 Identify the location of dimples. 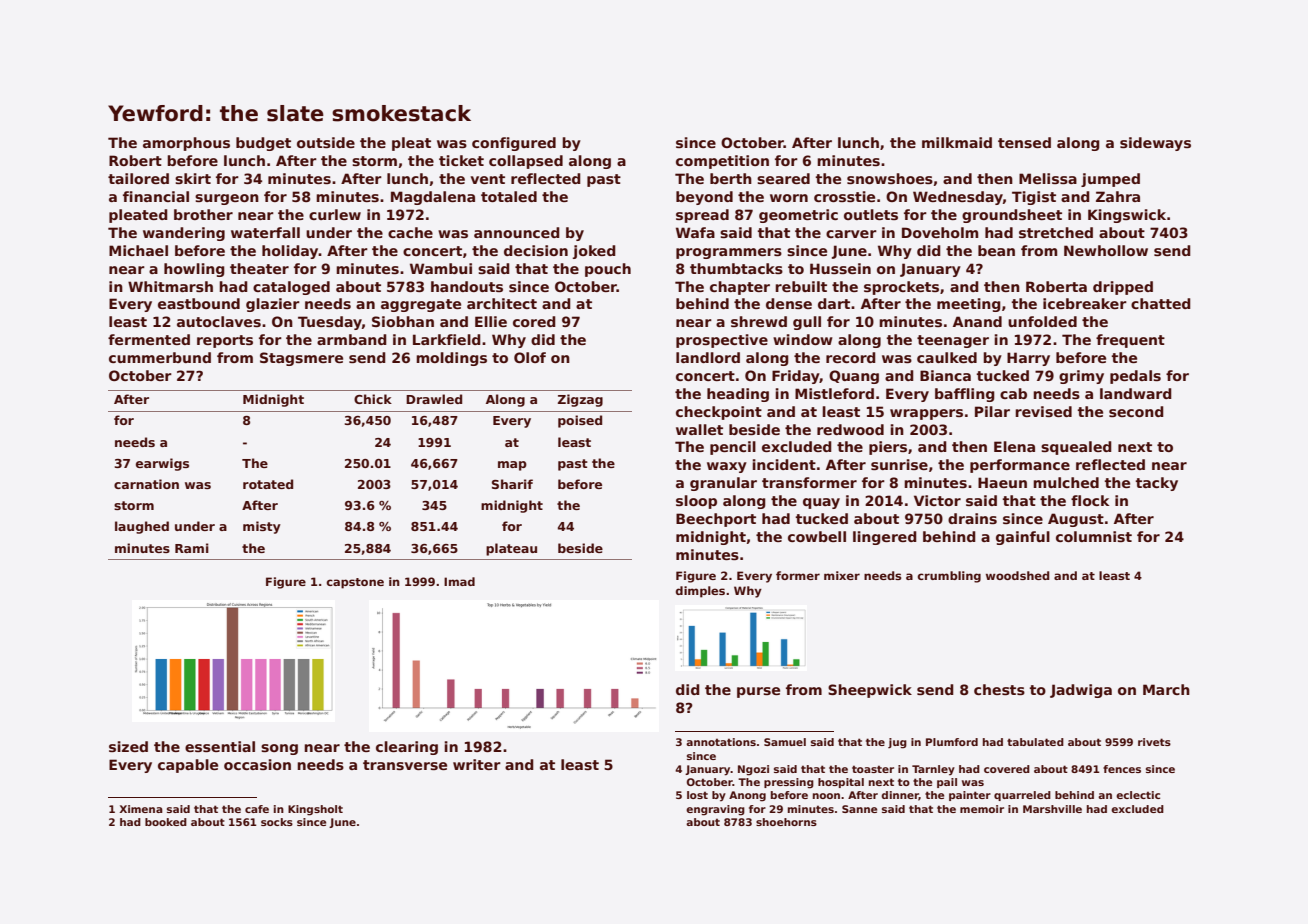
(700, 592).
